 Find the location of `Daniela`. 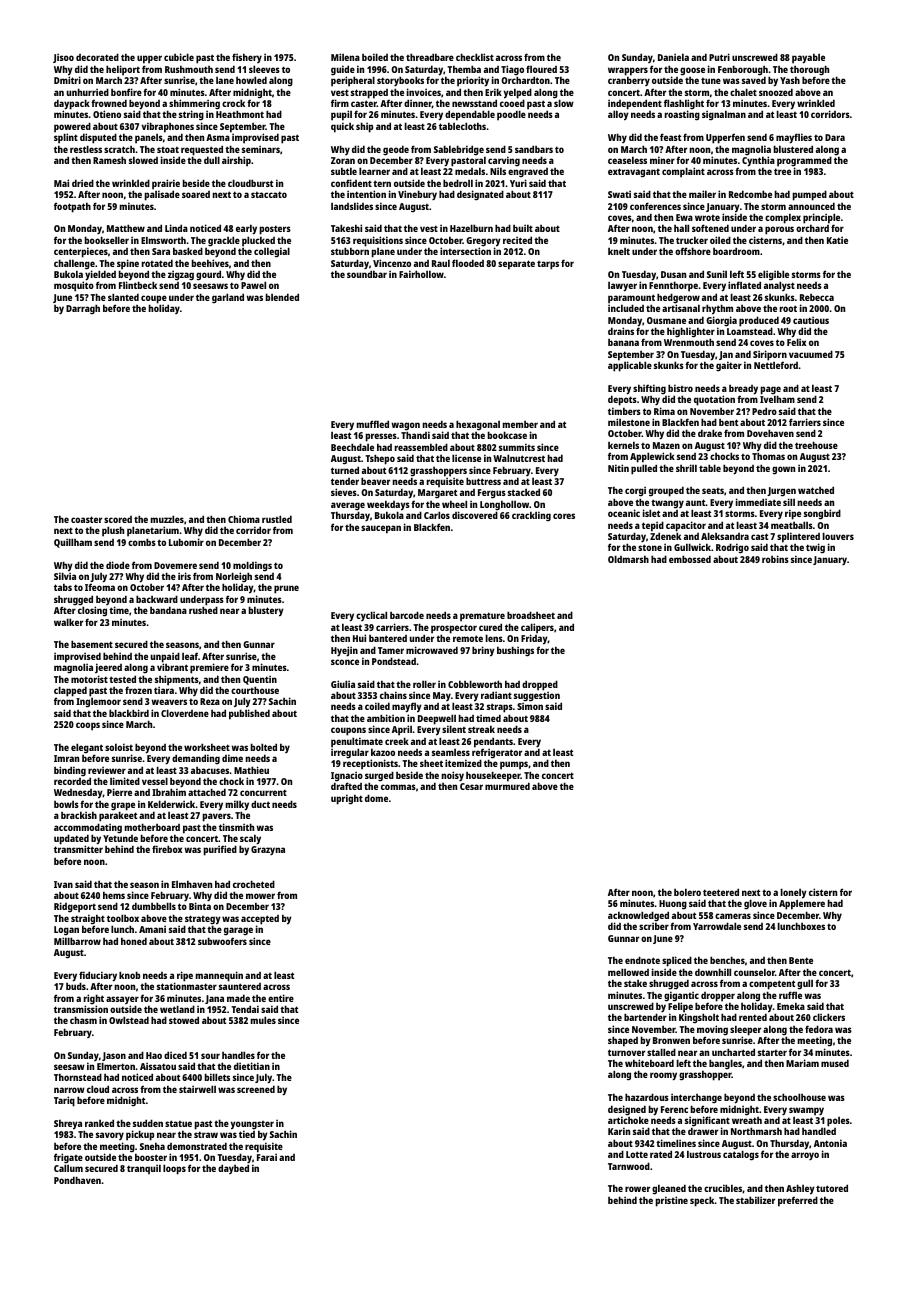

Daniela is located at coordinates (673, 57).
